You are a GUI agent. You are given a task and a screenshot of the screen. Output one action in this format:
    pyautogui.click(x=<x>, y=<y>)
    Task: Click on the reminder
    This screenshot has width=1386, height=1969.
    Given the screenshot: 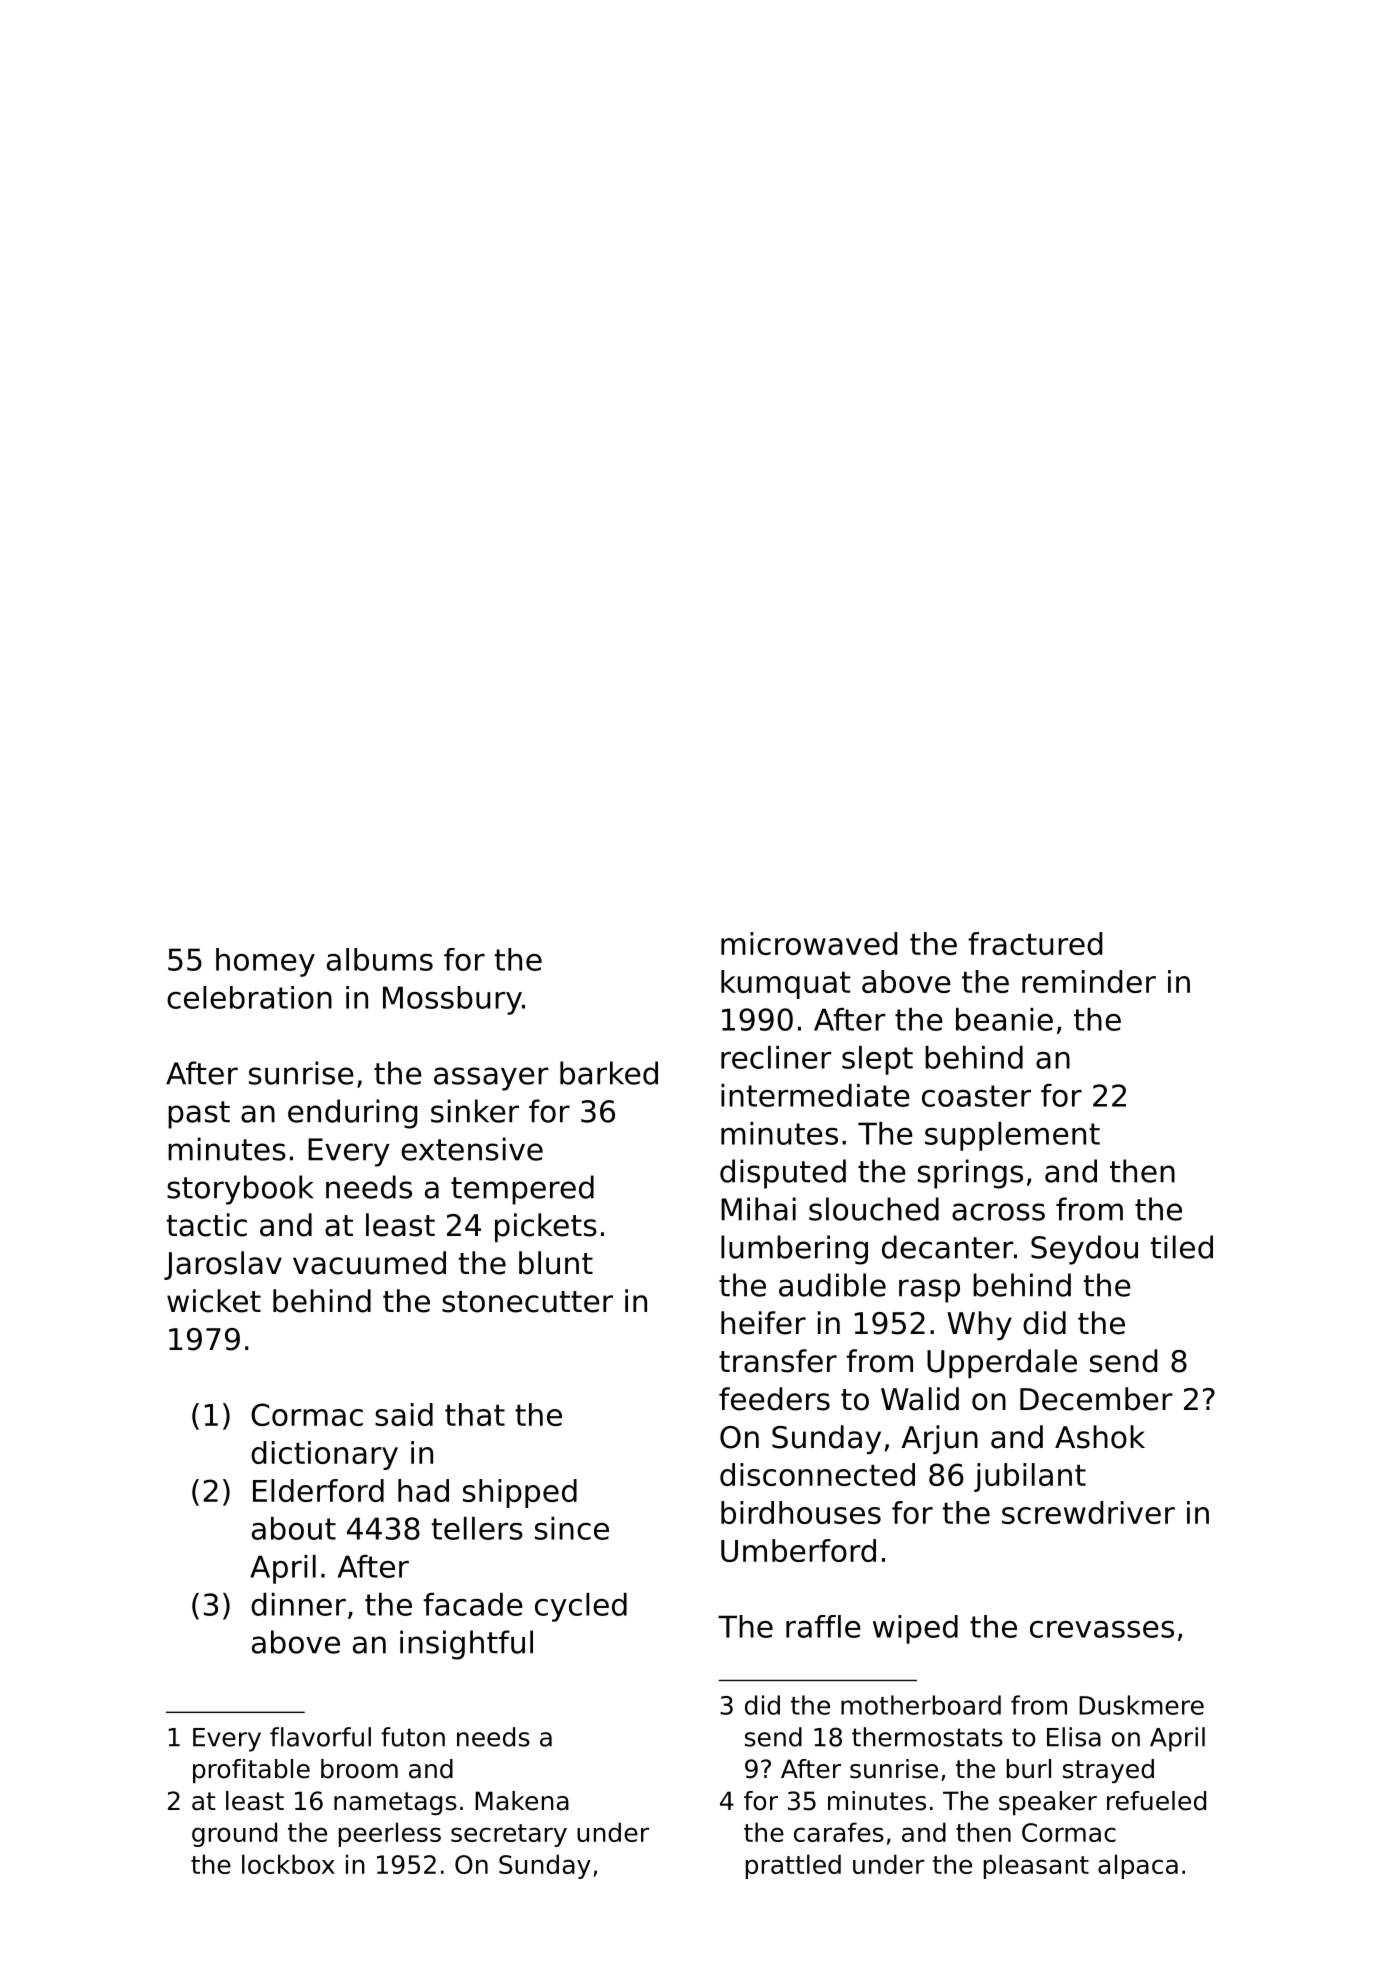 What is the action you would take?
    pyautogui.click(x=1089, y=981)
